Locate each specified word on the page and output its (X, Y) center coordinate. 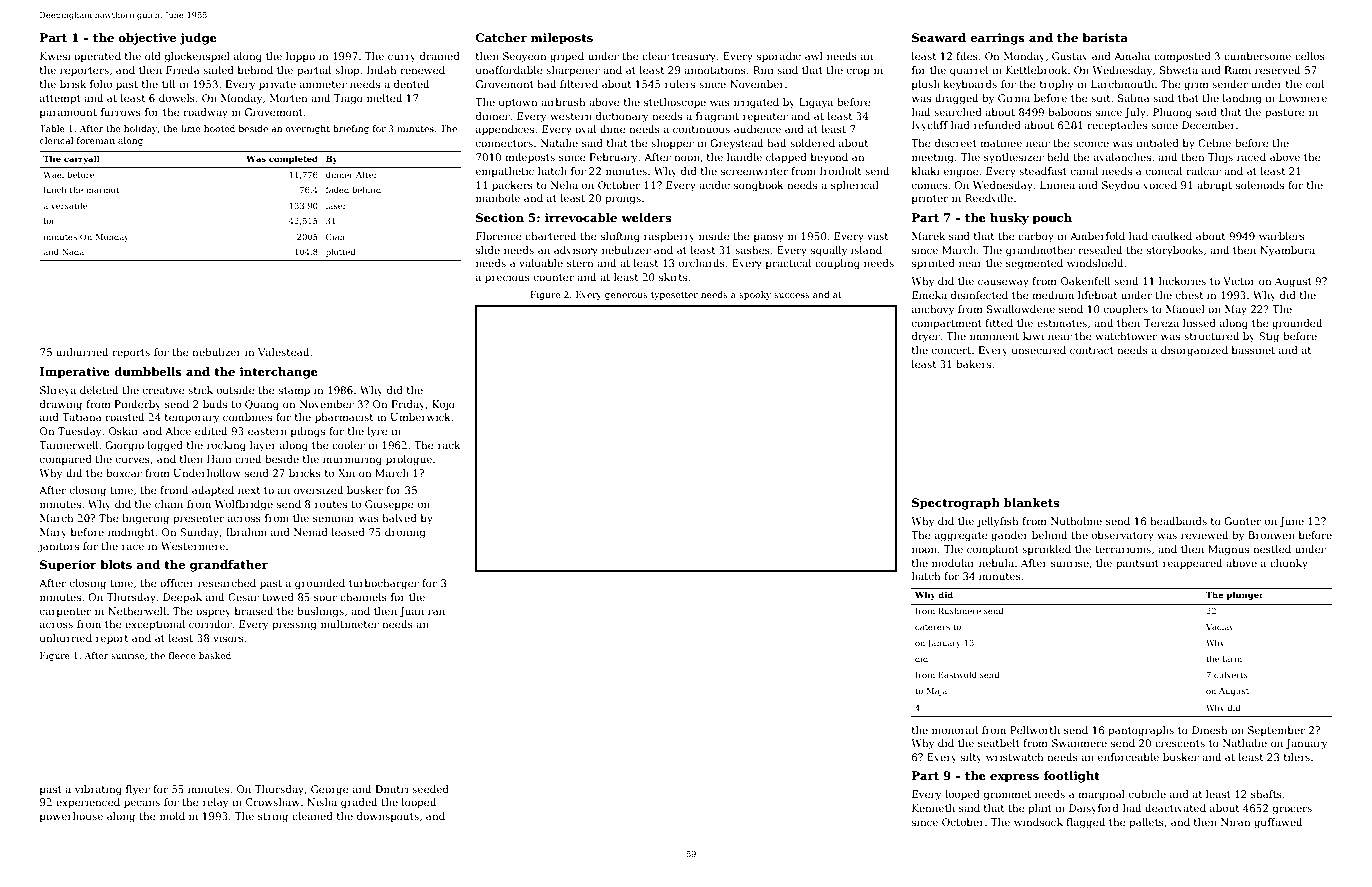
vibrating (98, 790)
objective (147, 39)
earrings (997, 39)
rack (449, 445)
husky (1009, 219)
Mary (53, 533)
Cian (335, 236)
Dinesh (1209, 730)
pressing (294, 625)
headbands (1178, 521)
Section (500, 217)
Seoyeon (524, 57)
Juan (412, 612)
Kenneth (933, 808)
